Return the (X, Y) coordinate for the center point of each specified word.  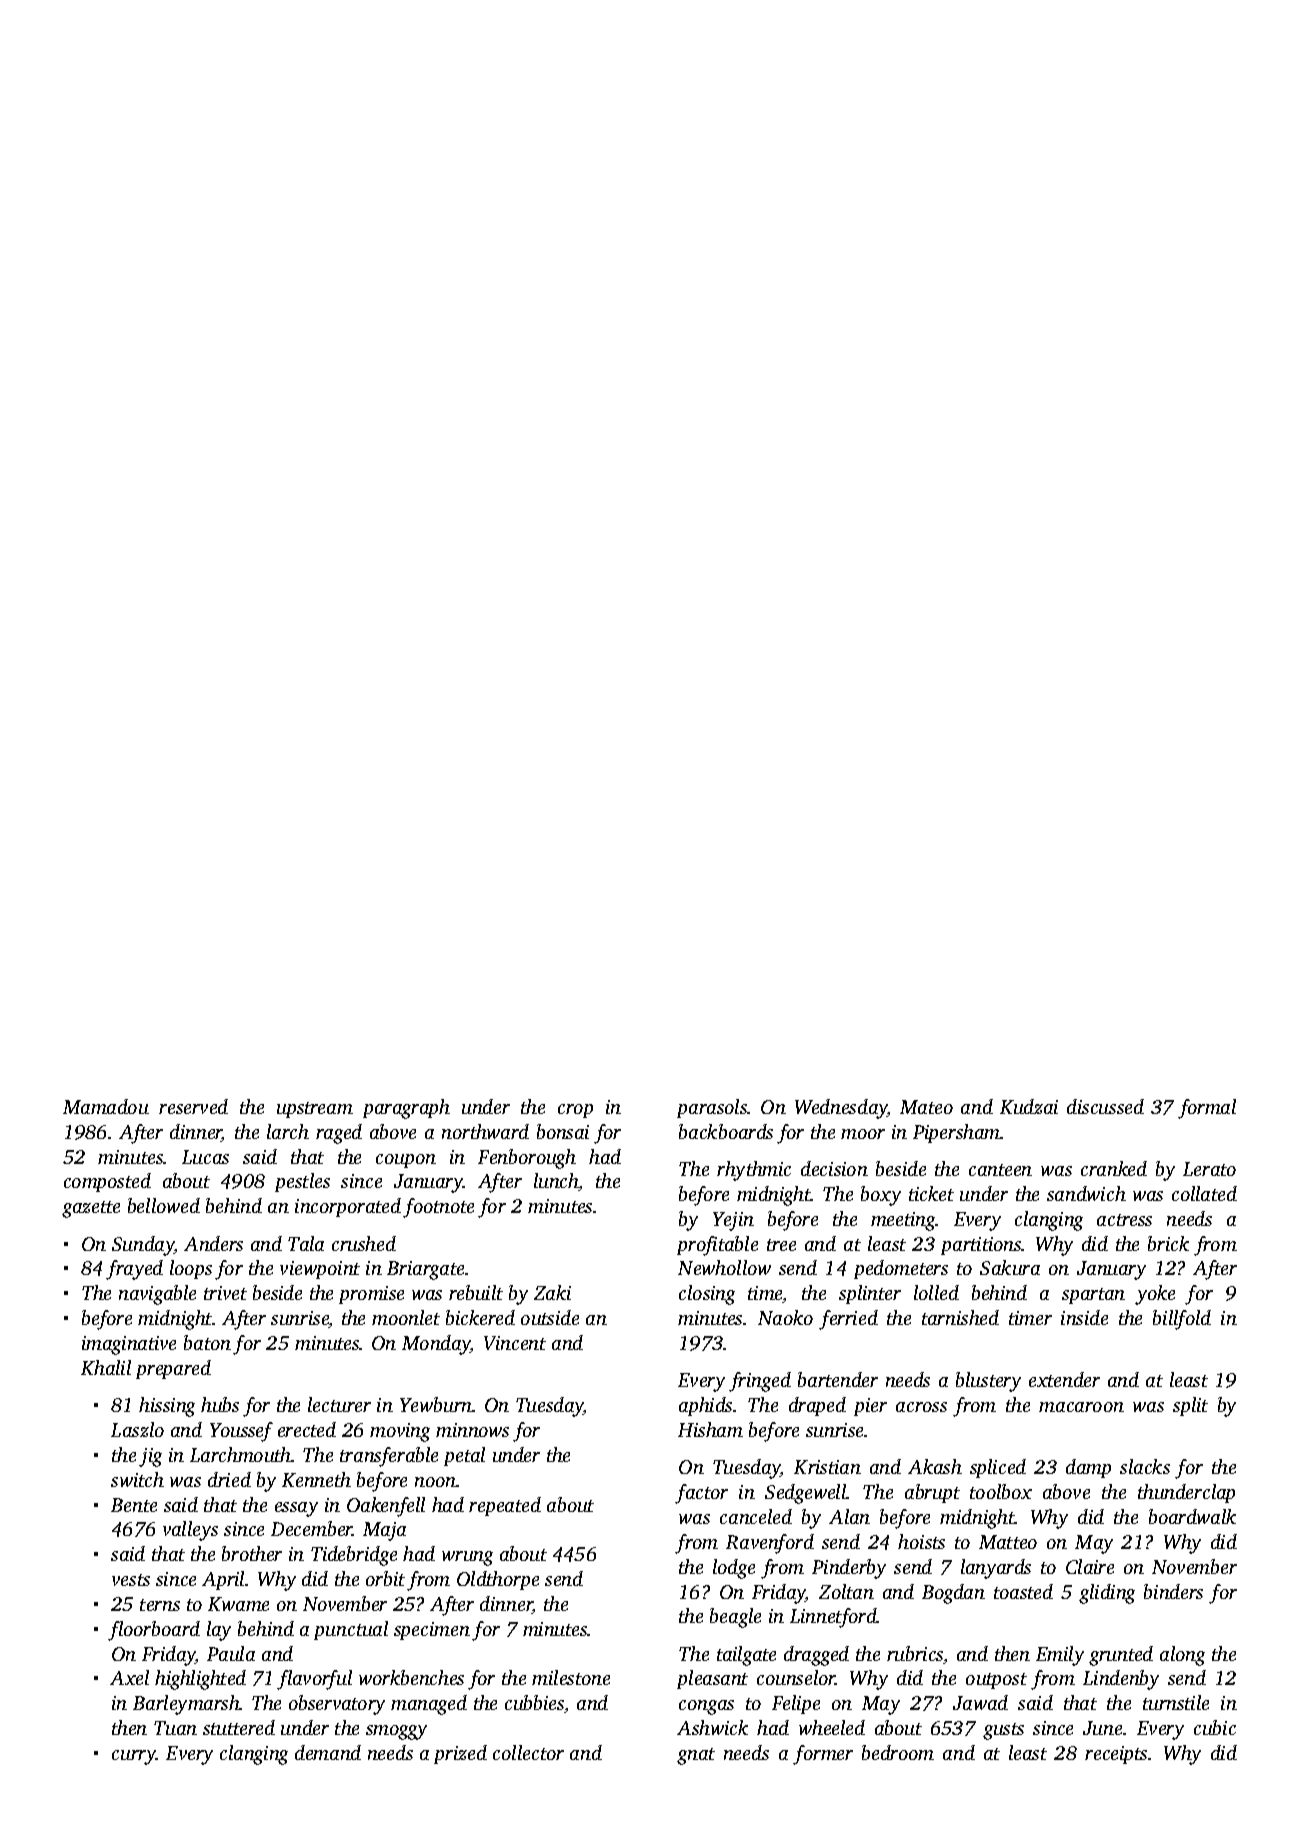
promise (371, 1295)
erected (307, 1429)
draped (817, 1406)
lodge (734, 1569)
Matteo (1008, 1542)
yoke (1155, 1295)
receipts (1116, 1755)
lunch (556, 1182)
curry (134, 1757)
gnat (696, 1756)
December (312, 1528)
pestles (302, 1182)
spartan (1093, 1296)
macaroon (1081, 1407)
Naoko (785, 1317)
